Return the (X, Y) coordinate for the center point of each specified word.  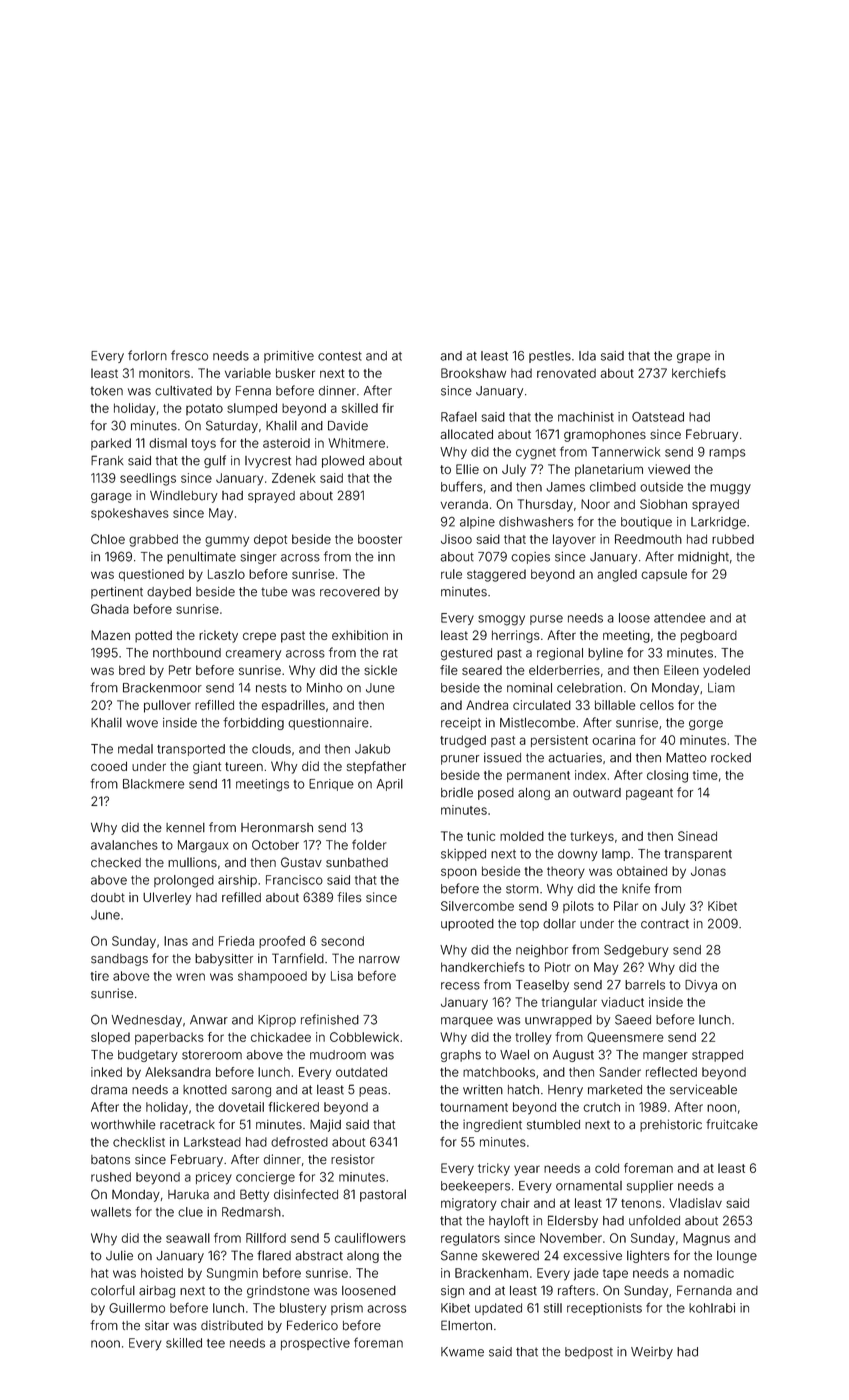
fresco (189, 355)
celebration (589, 688)
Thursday (545, 505)
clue (190, 1212)
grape (693, 358)
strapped (717, 1056)
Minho (325, 688)
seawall (188, 1238)
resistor (353, 1159)
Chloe (108, 539)
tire (100, 976)
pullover (167, 706)
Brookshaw (473, 373)
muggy (730, 489)
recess (460, 986)
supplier (650, 1187)
